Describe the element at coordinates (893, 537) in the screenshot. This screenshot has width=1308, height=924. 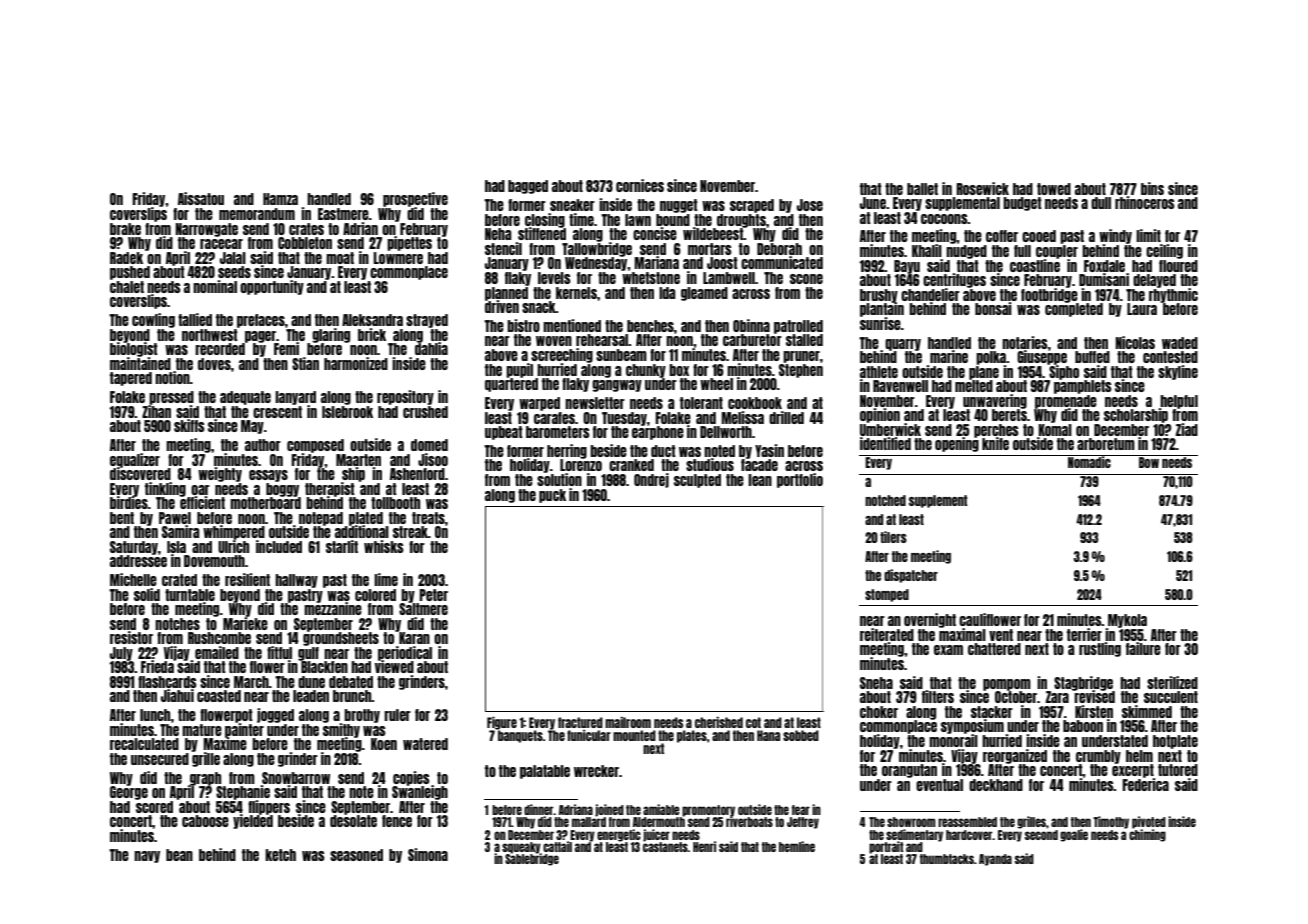
I see `tilers` at that location.
